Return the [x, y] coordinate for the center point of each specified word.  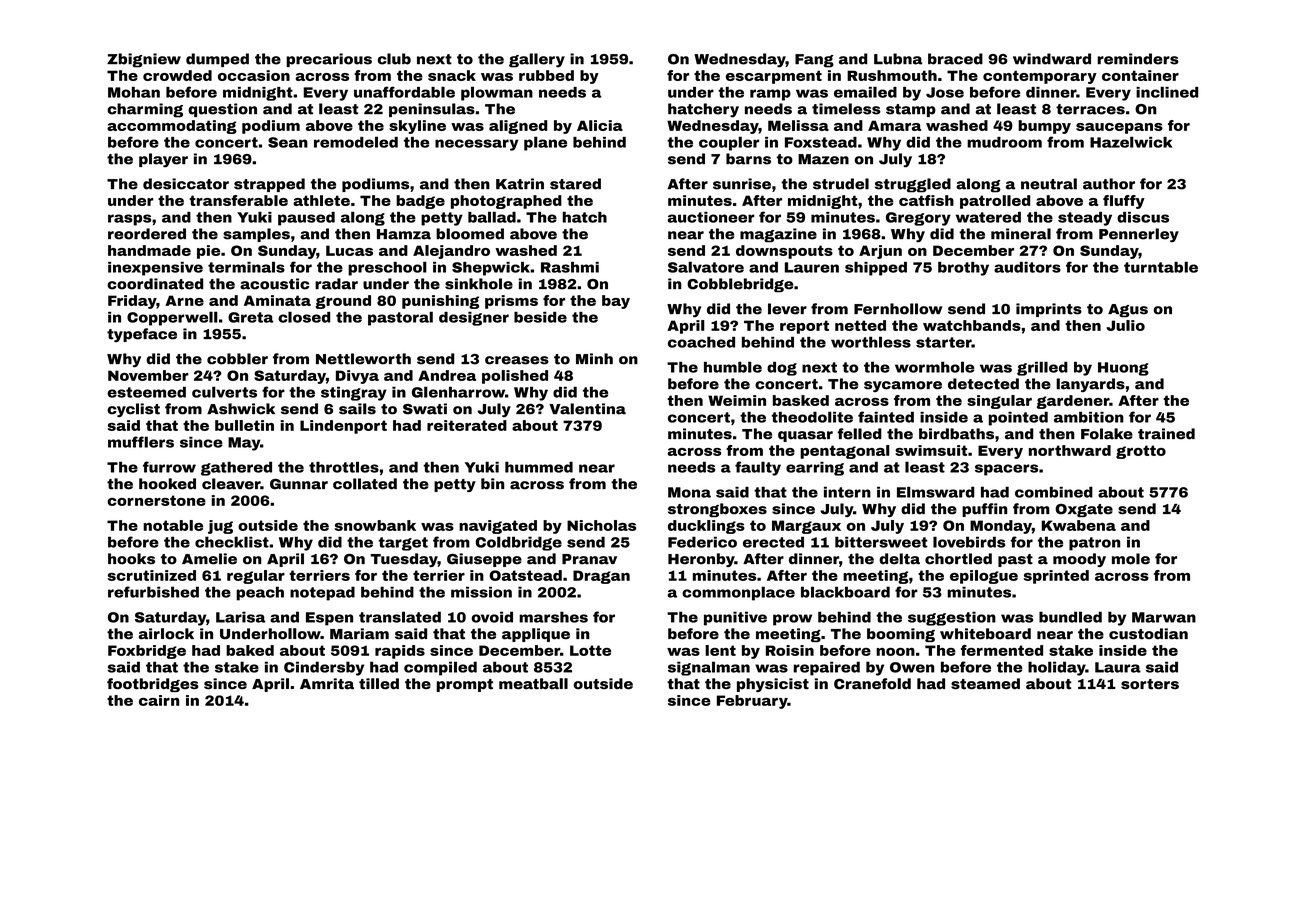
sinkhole [479, 284]
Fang [814, 61]
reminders [1138, 59]
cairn [159, 700]
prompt [464, 685]
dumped [217, 60]
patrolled [995, 202]
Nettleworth [363, 359]
